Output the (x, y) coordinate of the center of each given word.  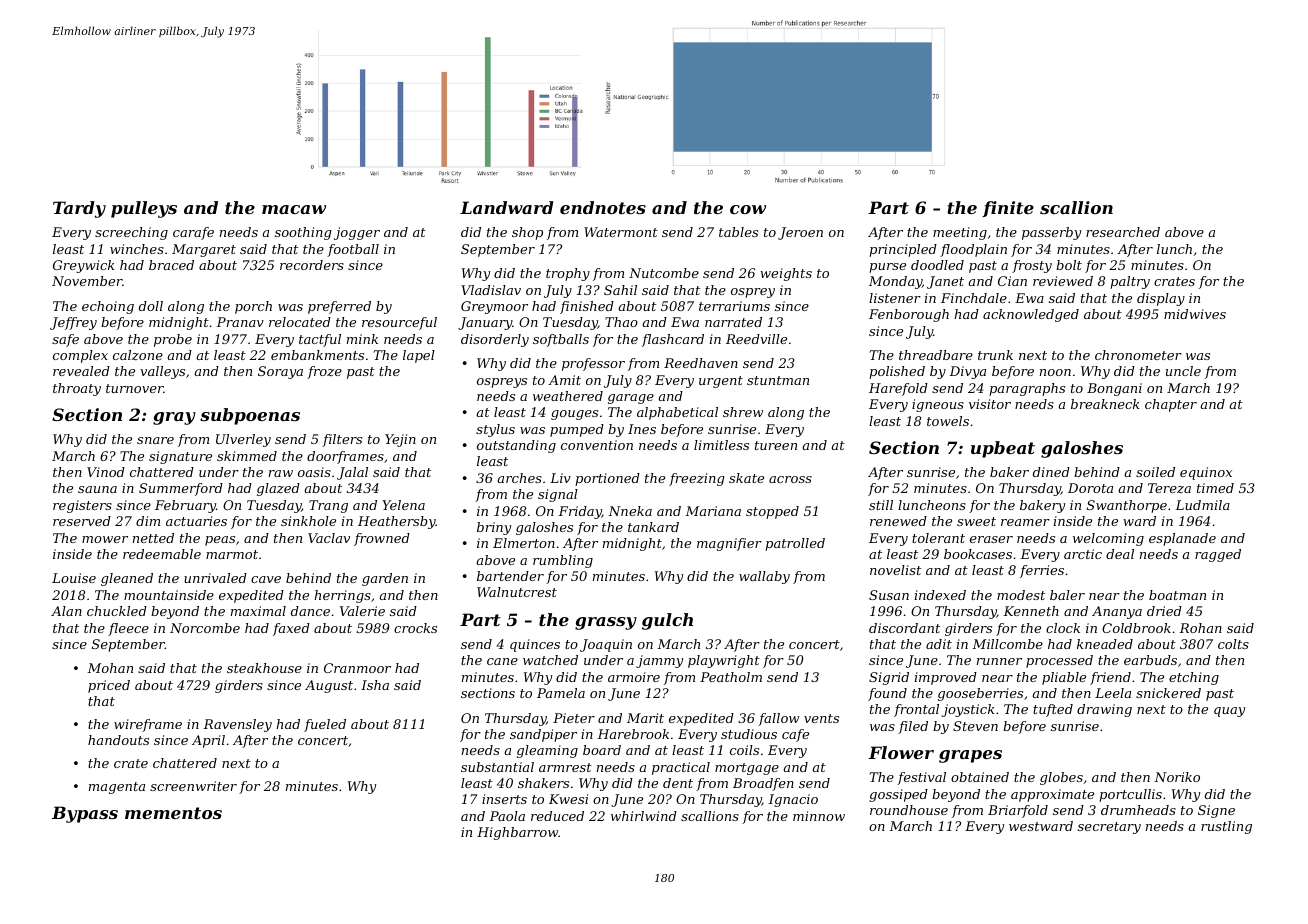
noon (1055, 372)
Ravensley (237, 725)
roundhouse (909, 810)
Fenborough (909, 315)
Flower (901, 752)
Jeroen (800, 233)
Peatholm (731, 677)
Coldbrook (1136, 628)
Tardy (79, 209)
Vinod (106, 472)
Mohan (110, 668)
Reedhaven (701, 363)
